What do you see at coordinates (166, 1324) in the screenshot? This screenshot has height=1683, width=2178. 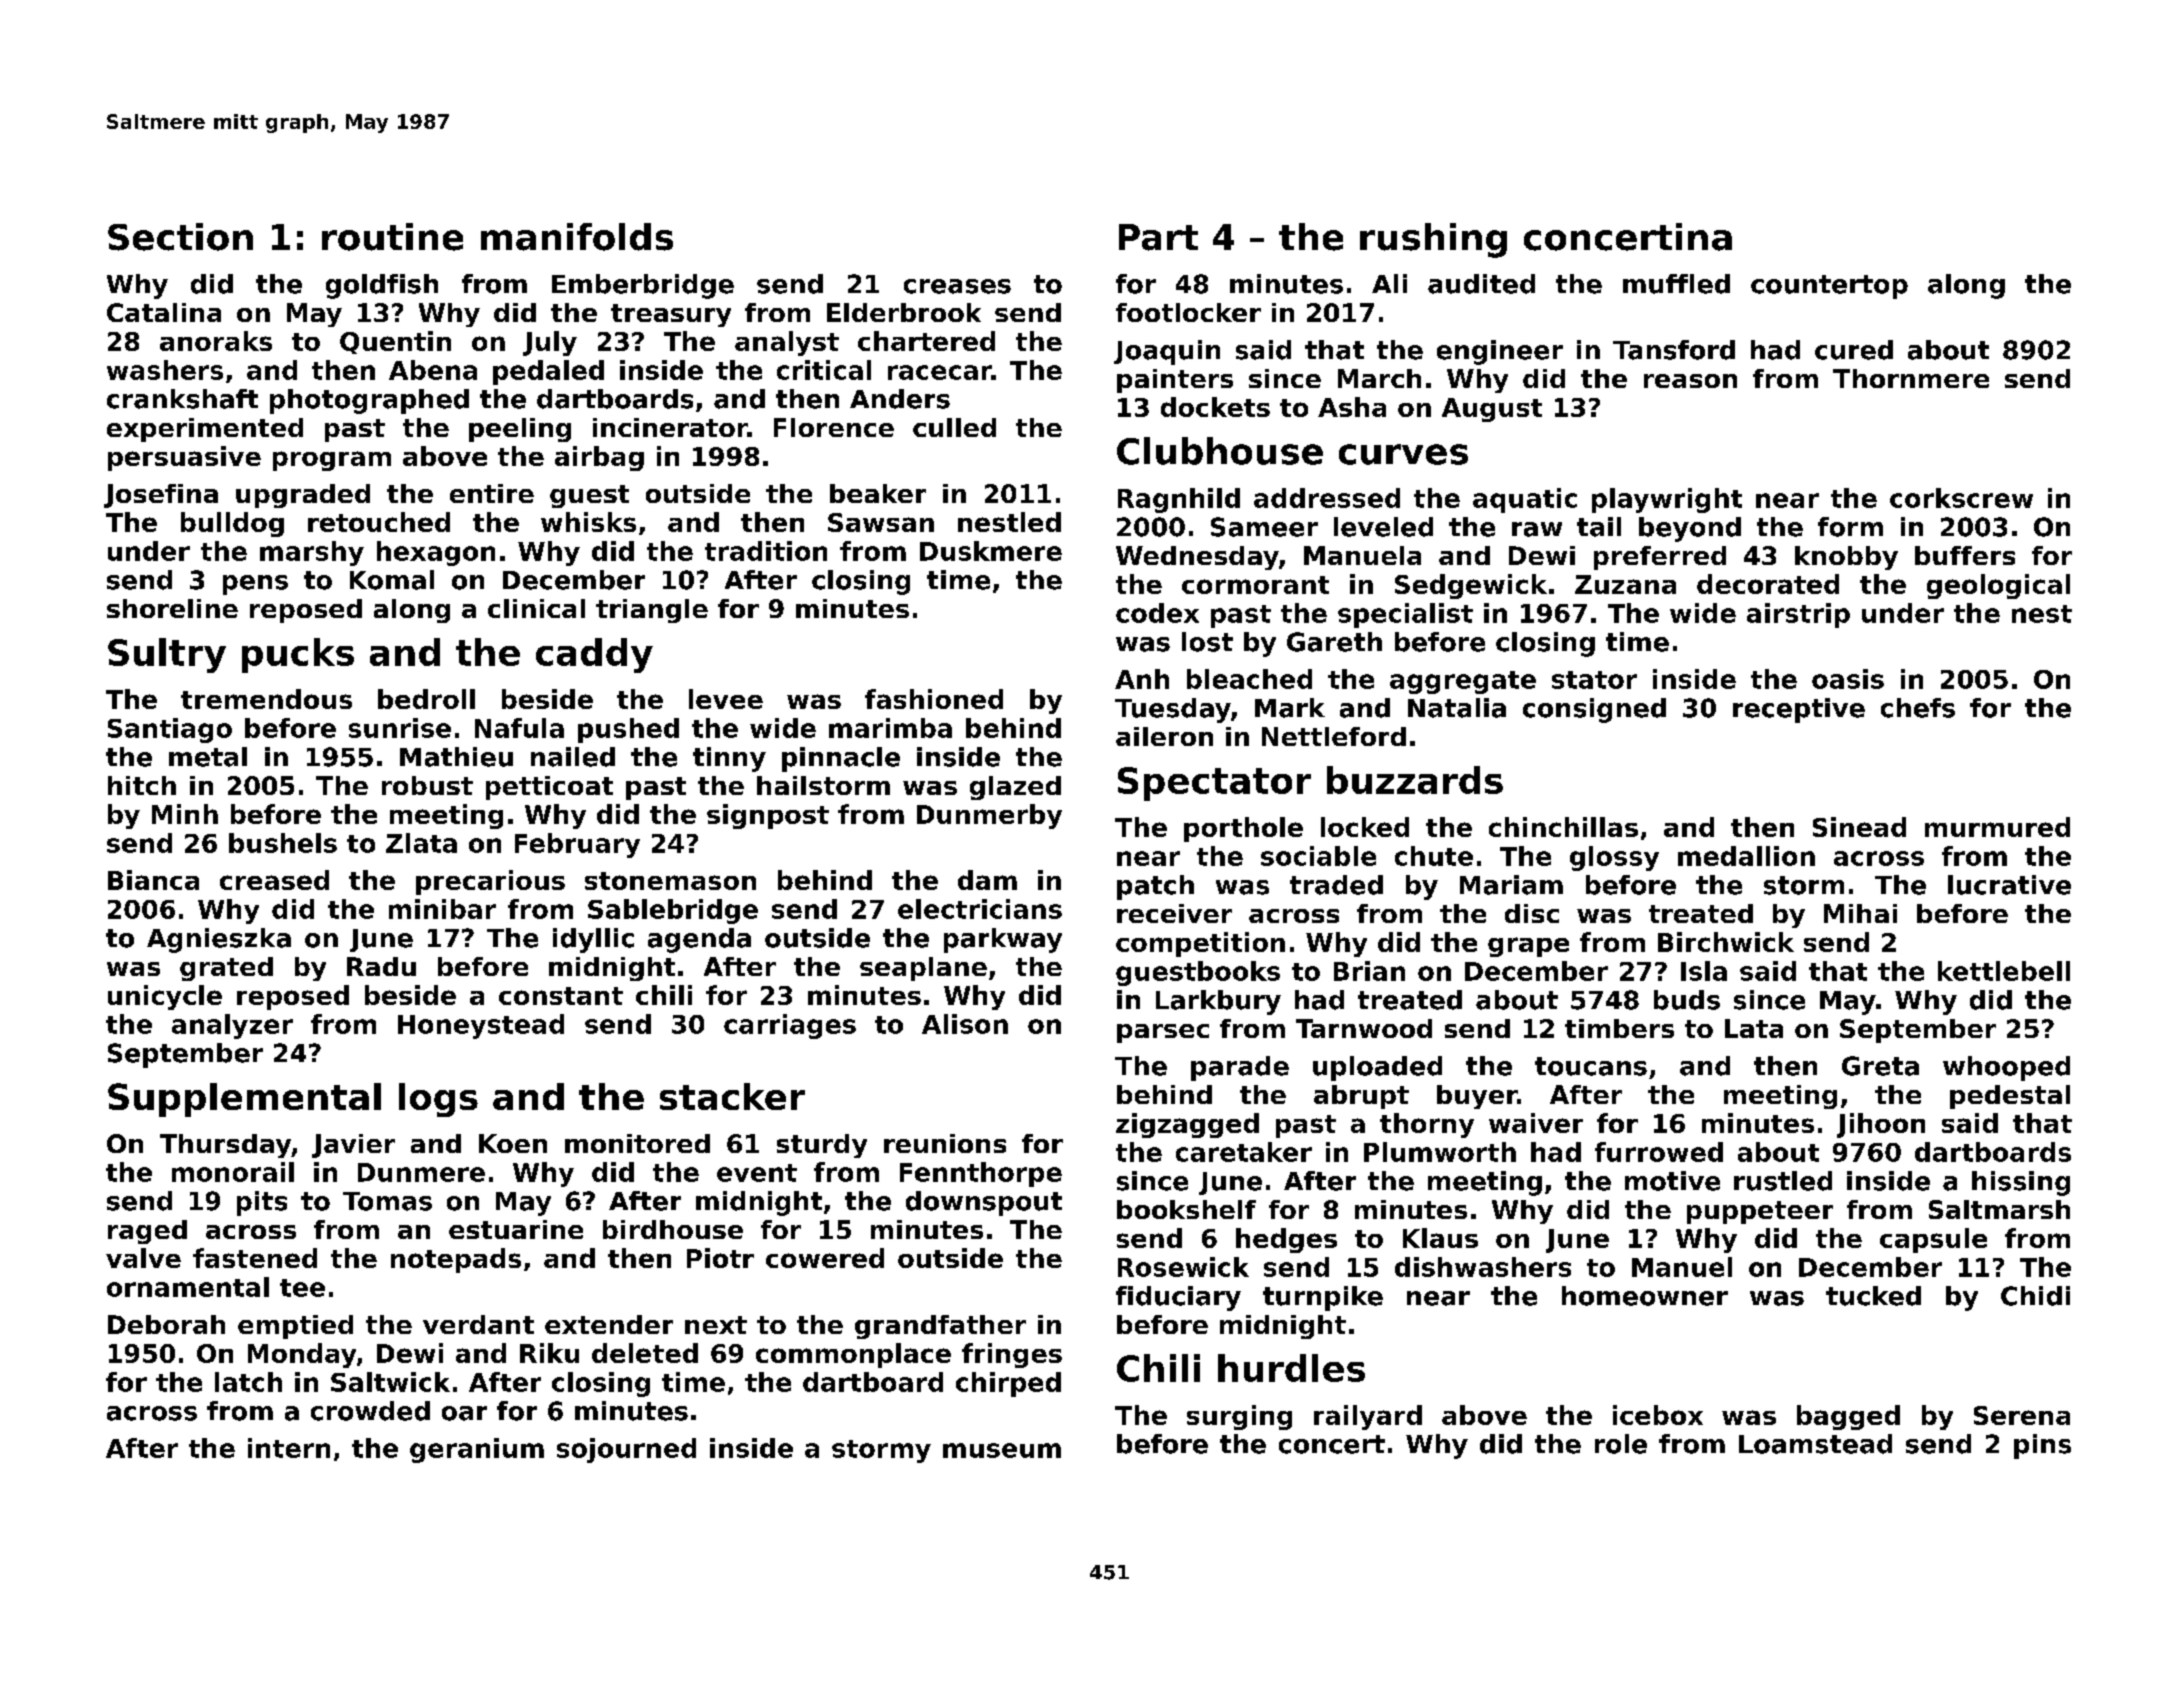 I see `Deborah` at bounding box center [166, 1324].
